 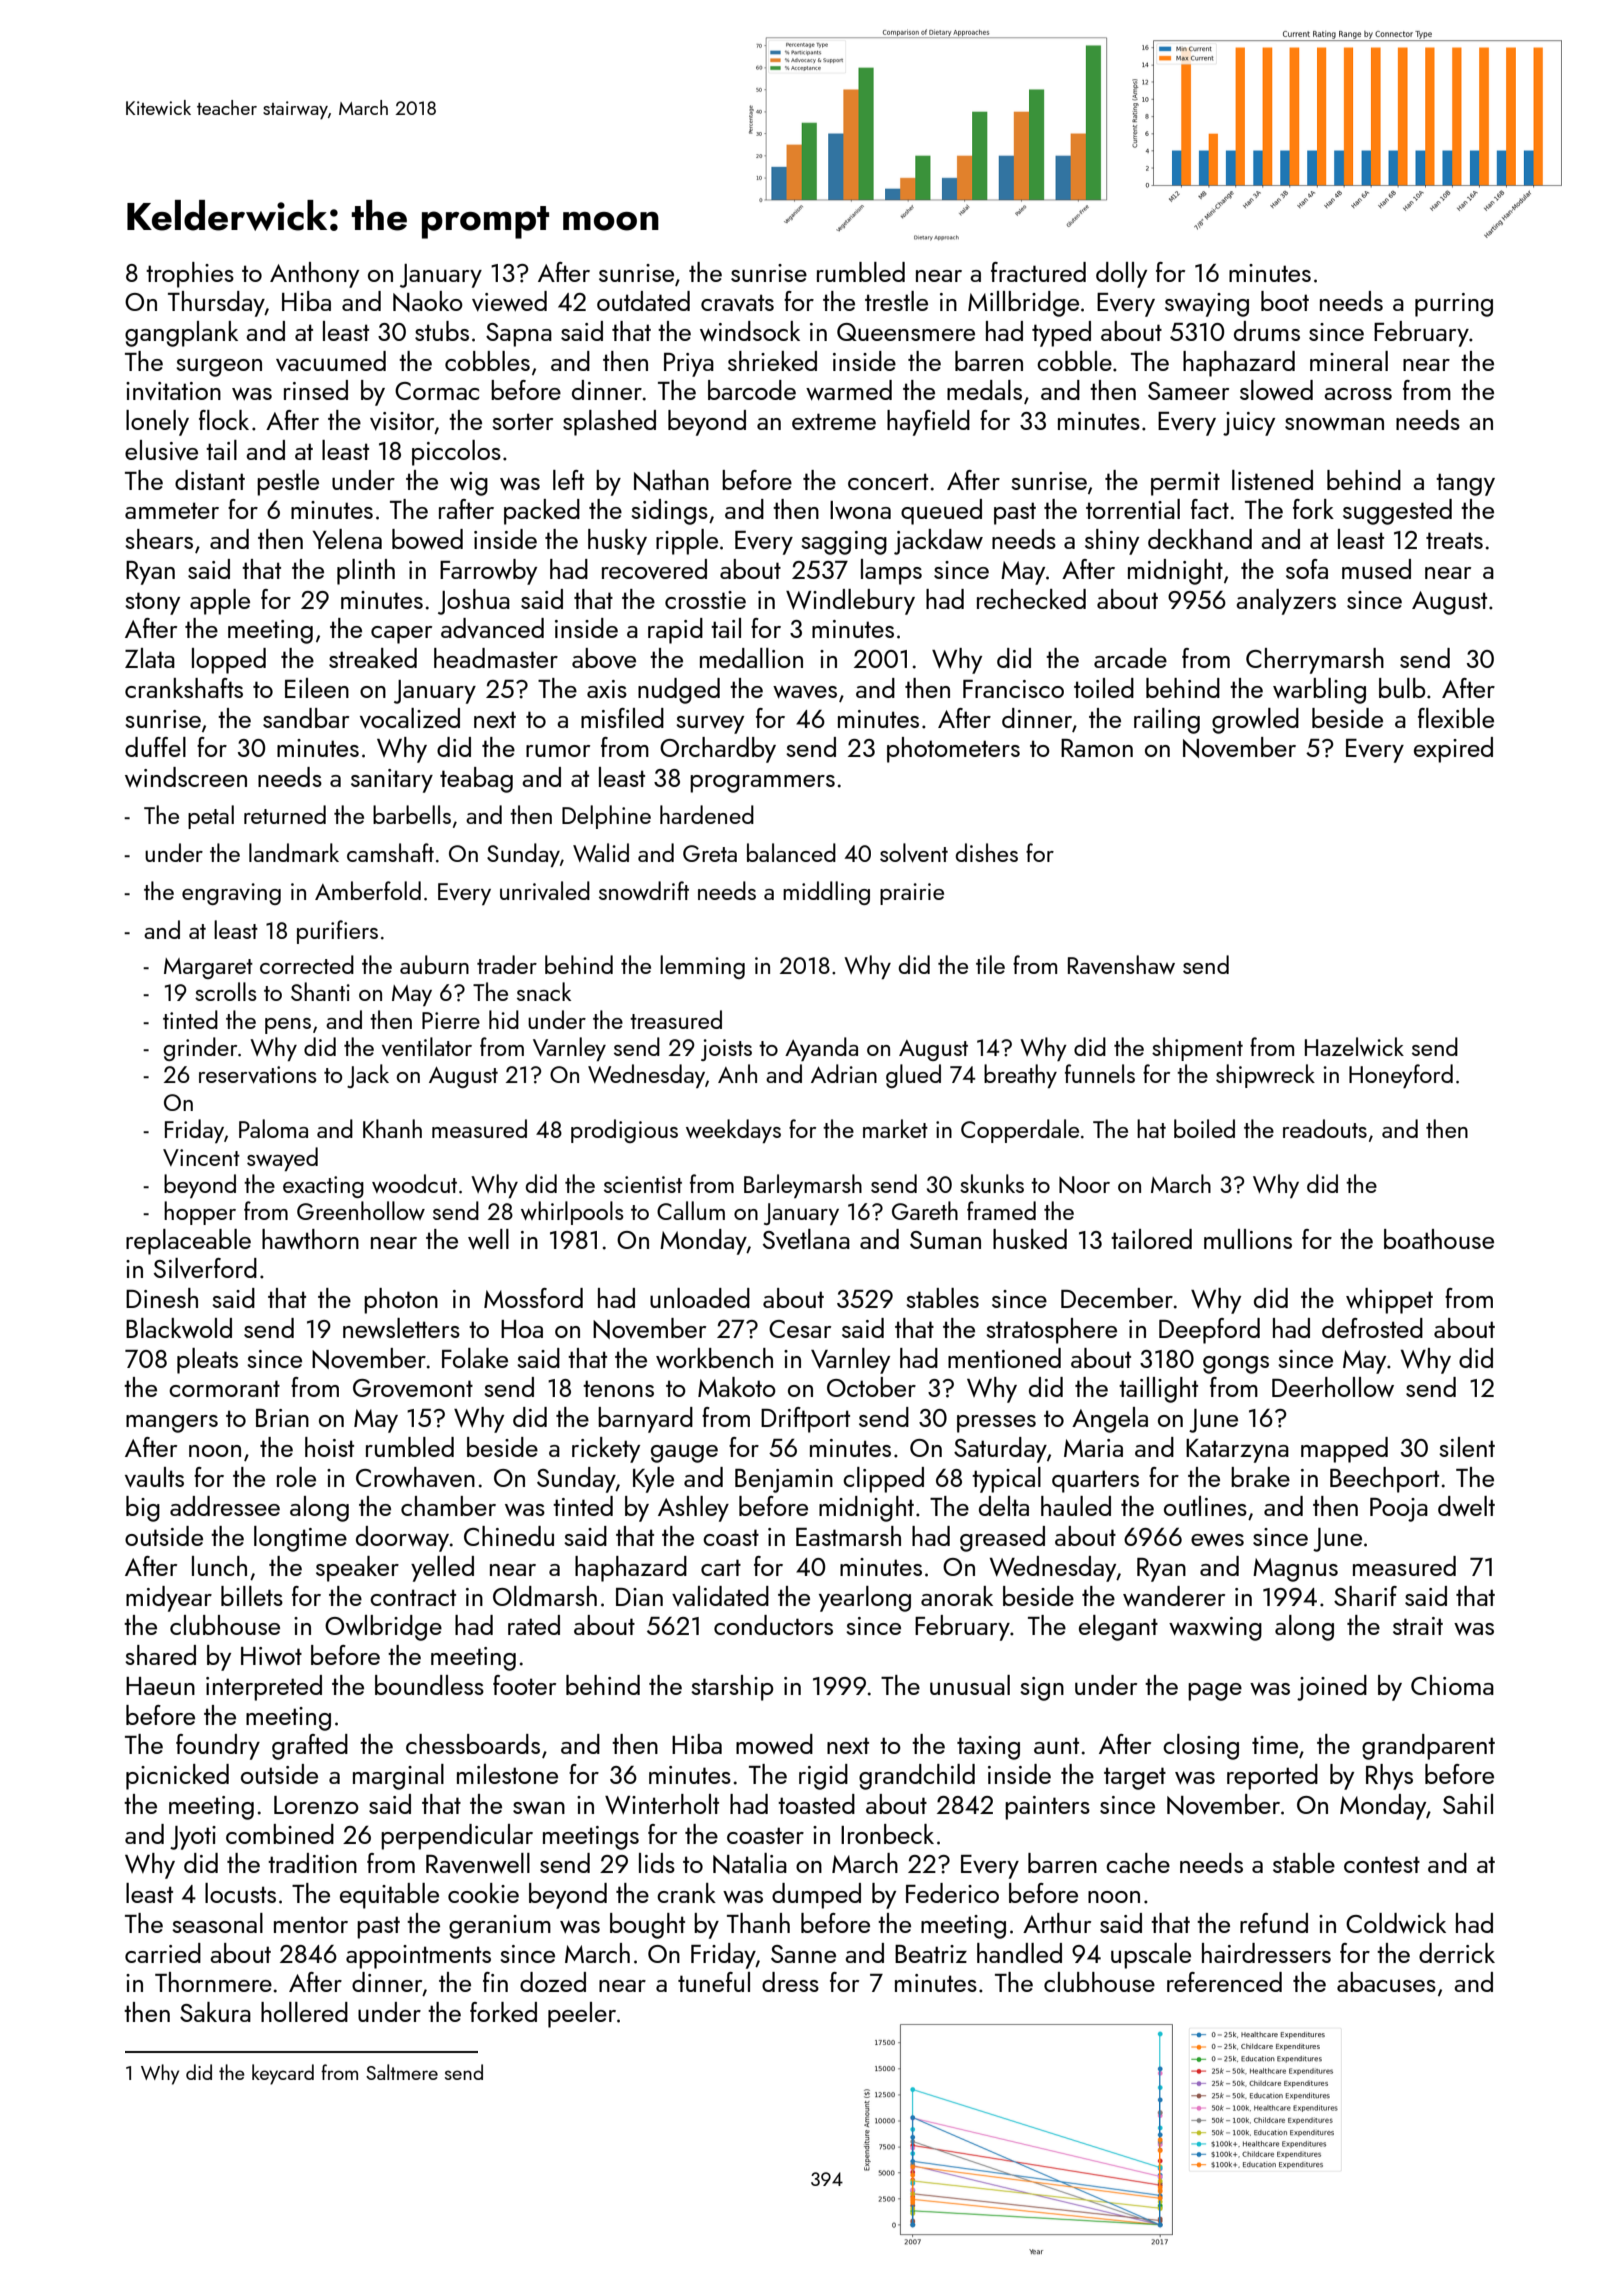 What do you see at coordinates (314, 275) in the screenshot?
I see `Anthony` at bounding box center [314, 275].
